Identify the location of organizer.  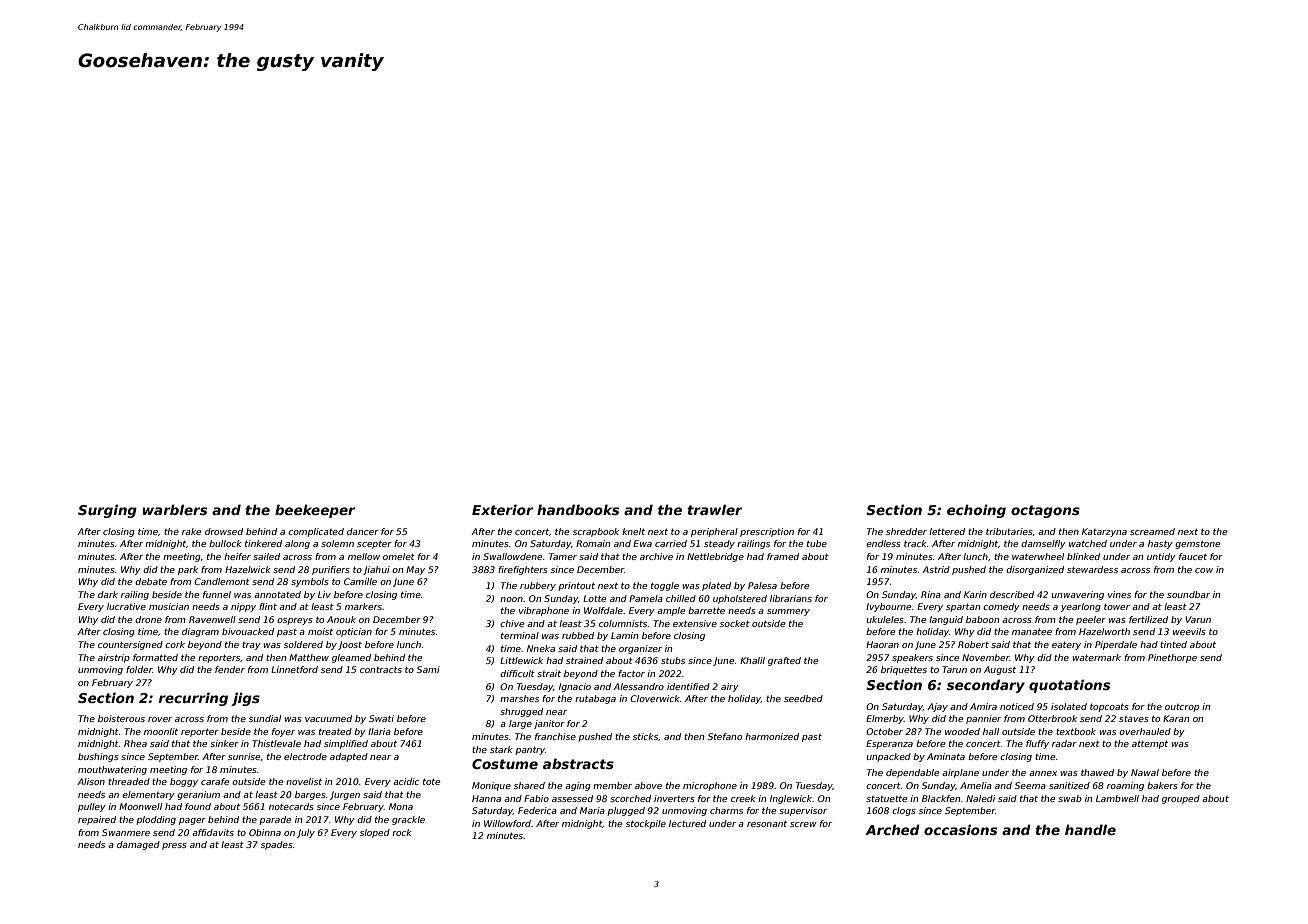
(640, 649).
